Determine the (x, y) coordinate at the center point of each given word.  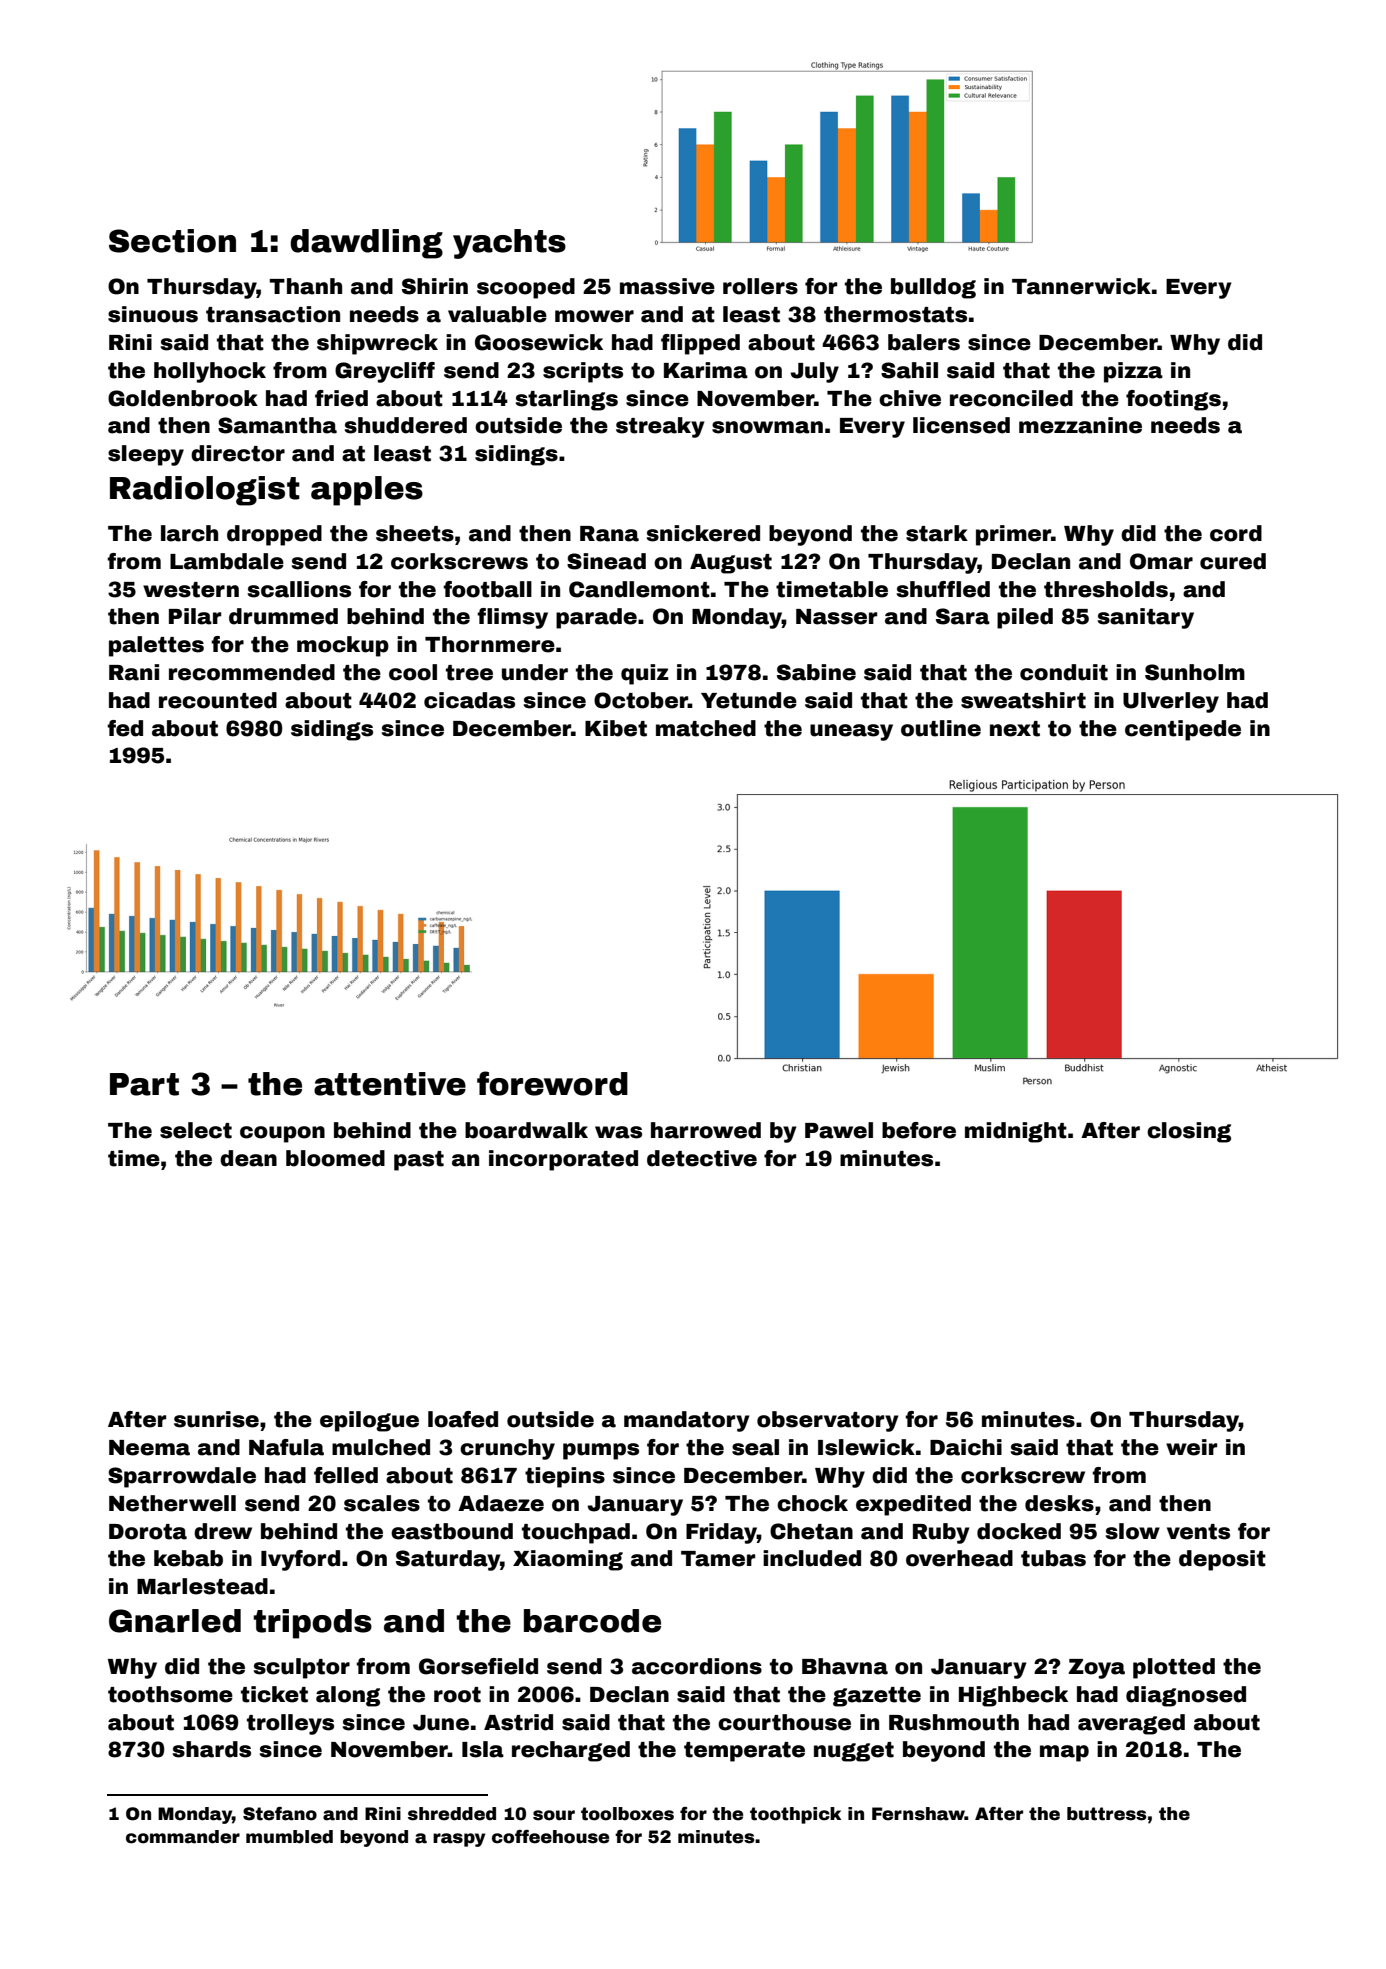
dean (248, 1158)
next (1015, 729)
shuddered (406, 425)
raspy (459, 1840)
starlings (567, 400)
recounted (218, 700)
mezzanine (1080, 425)
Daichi (966, 1447)
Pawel (839, 1130)
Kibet (616, 728)
